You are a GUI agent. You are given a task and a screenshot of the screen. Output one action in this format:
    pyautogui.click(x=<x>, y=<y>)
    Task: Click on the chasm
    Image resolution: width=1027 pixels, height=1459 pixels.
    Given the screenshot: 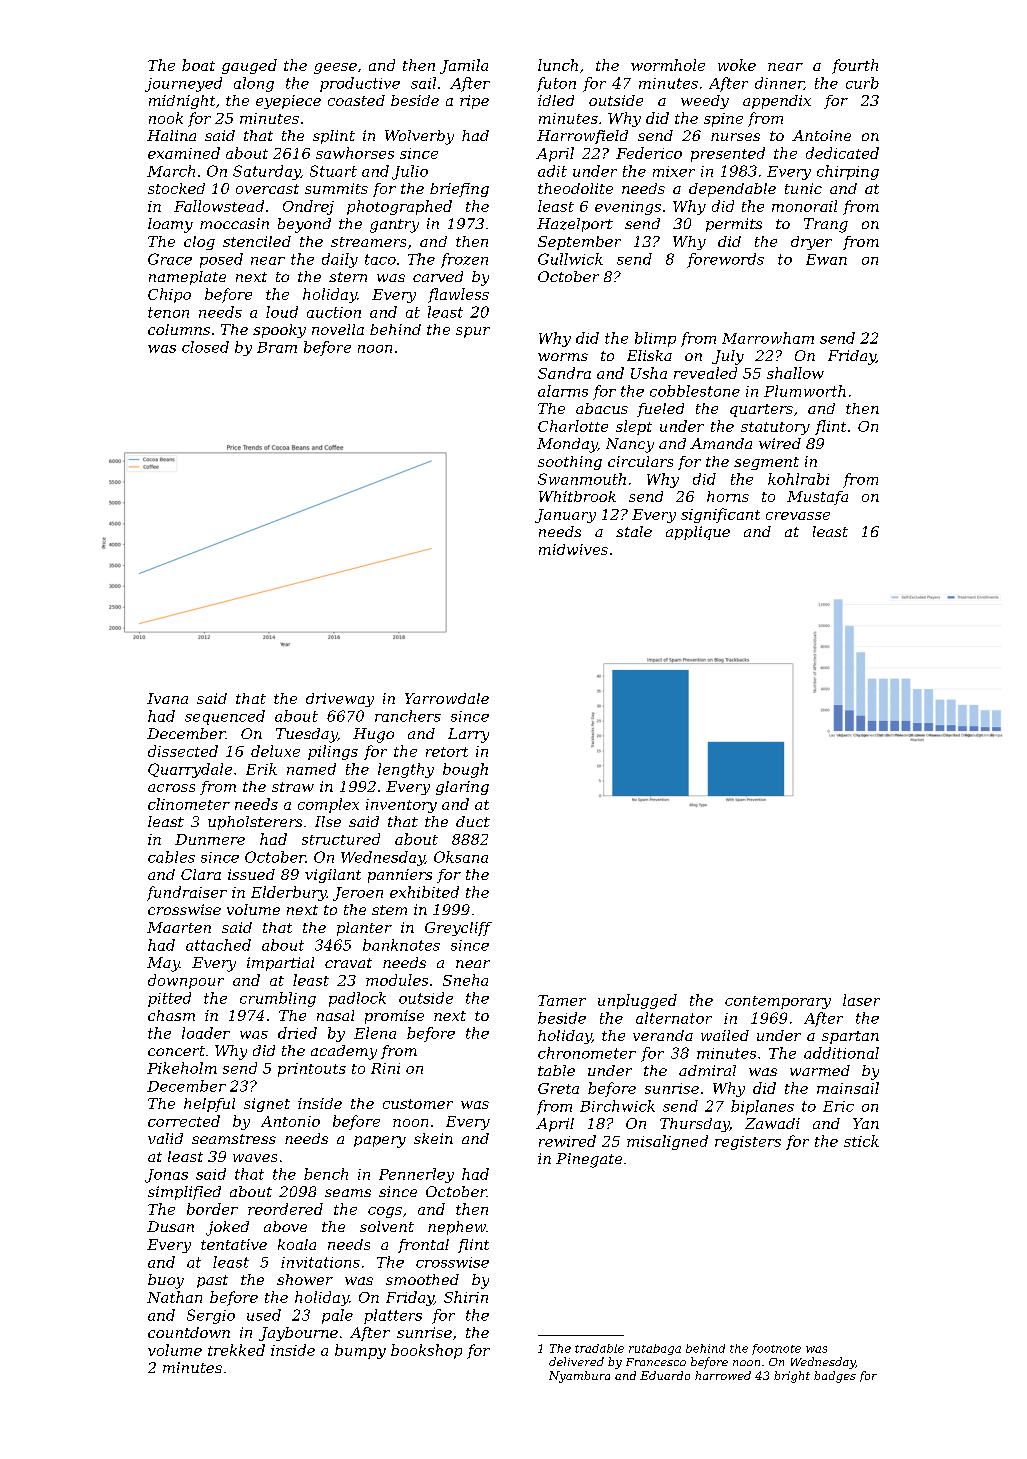 What is the action you would take?
    pyautogui.click(x=171, y=1015)
